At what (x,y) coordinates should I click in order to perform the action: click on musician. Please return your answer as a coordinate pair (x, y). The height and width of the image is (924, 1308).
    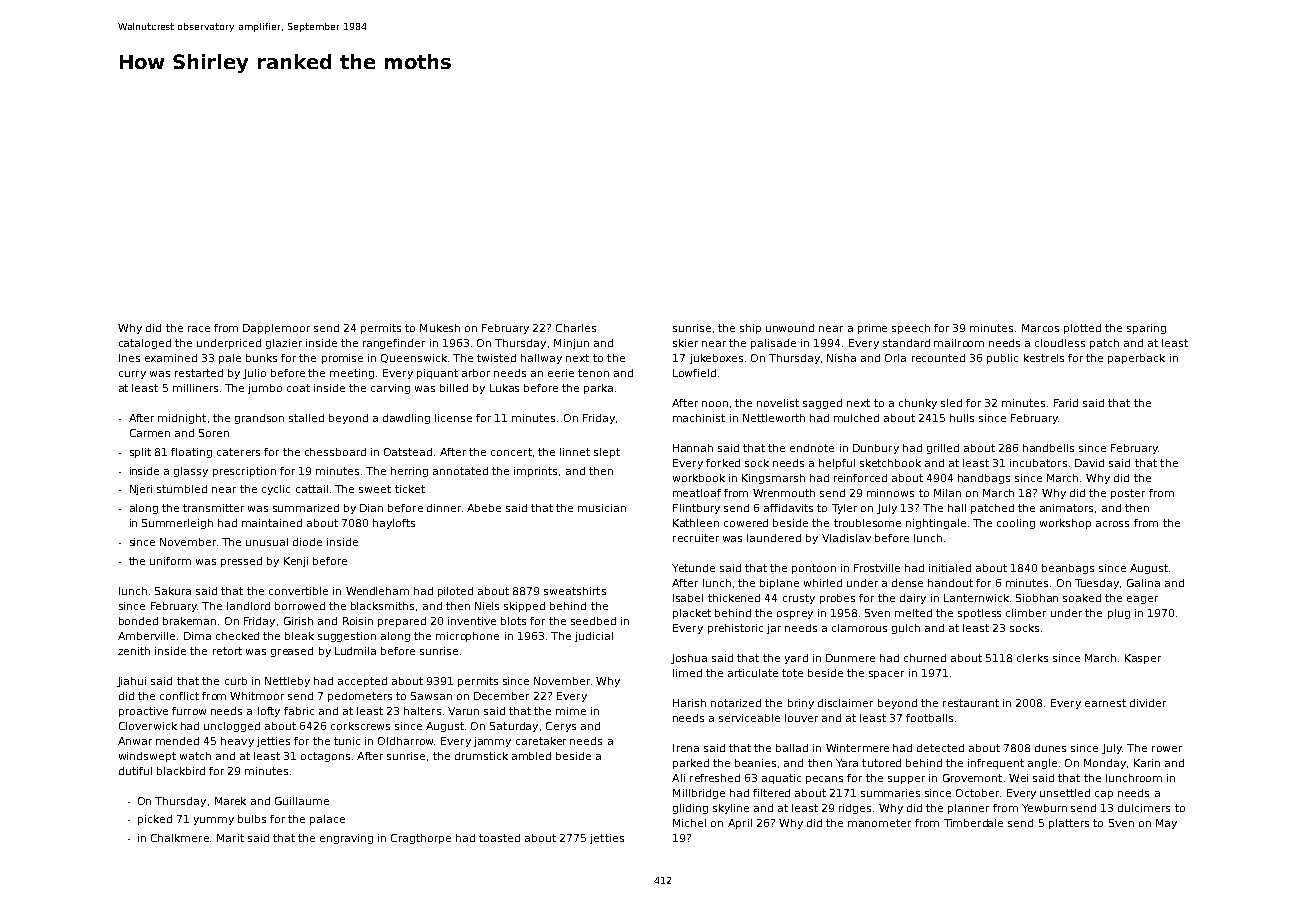
    Looking at the image, I should click on (602, 508).
